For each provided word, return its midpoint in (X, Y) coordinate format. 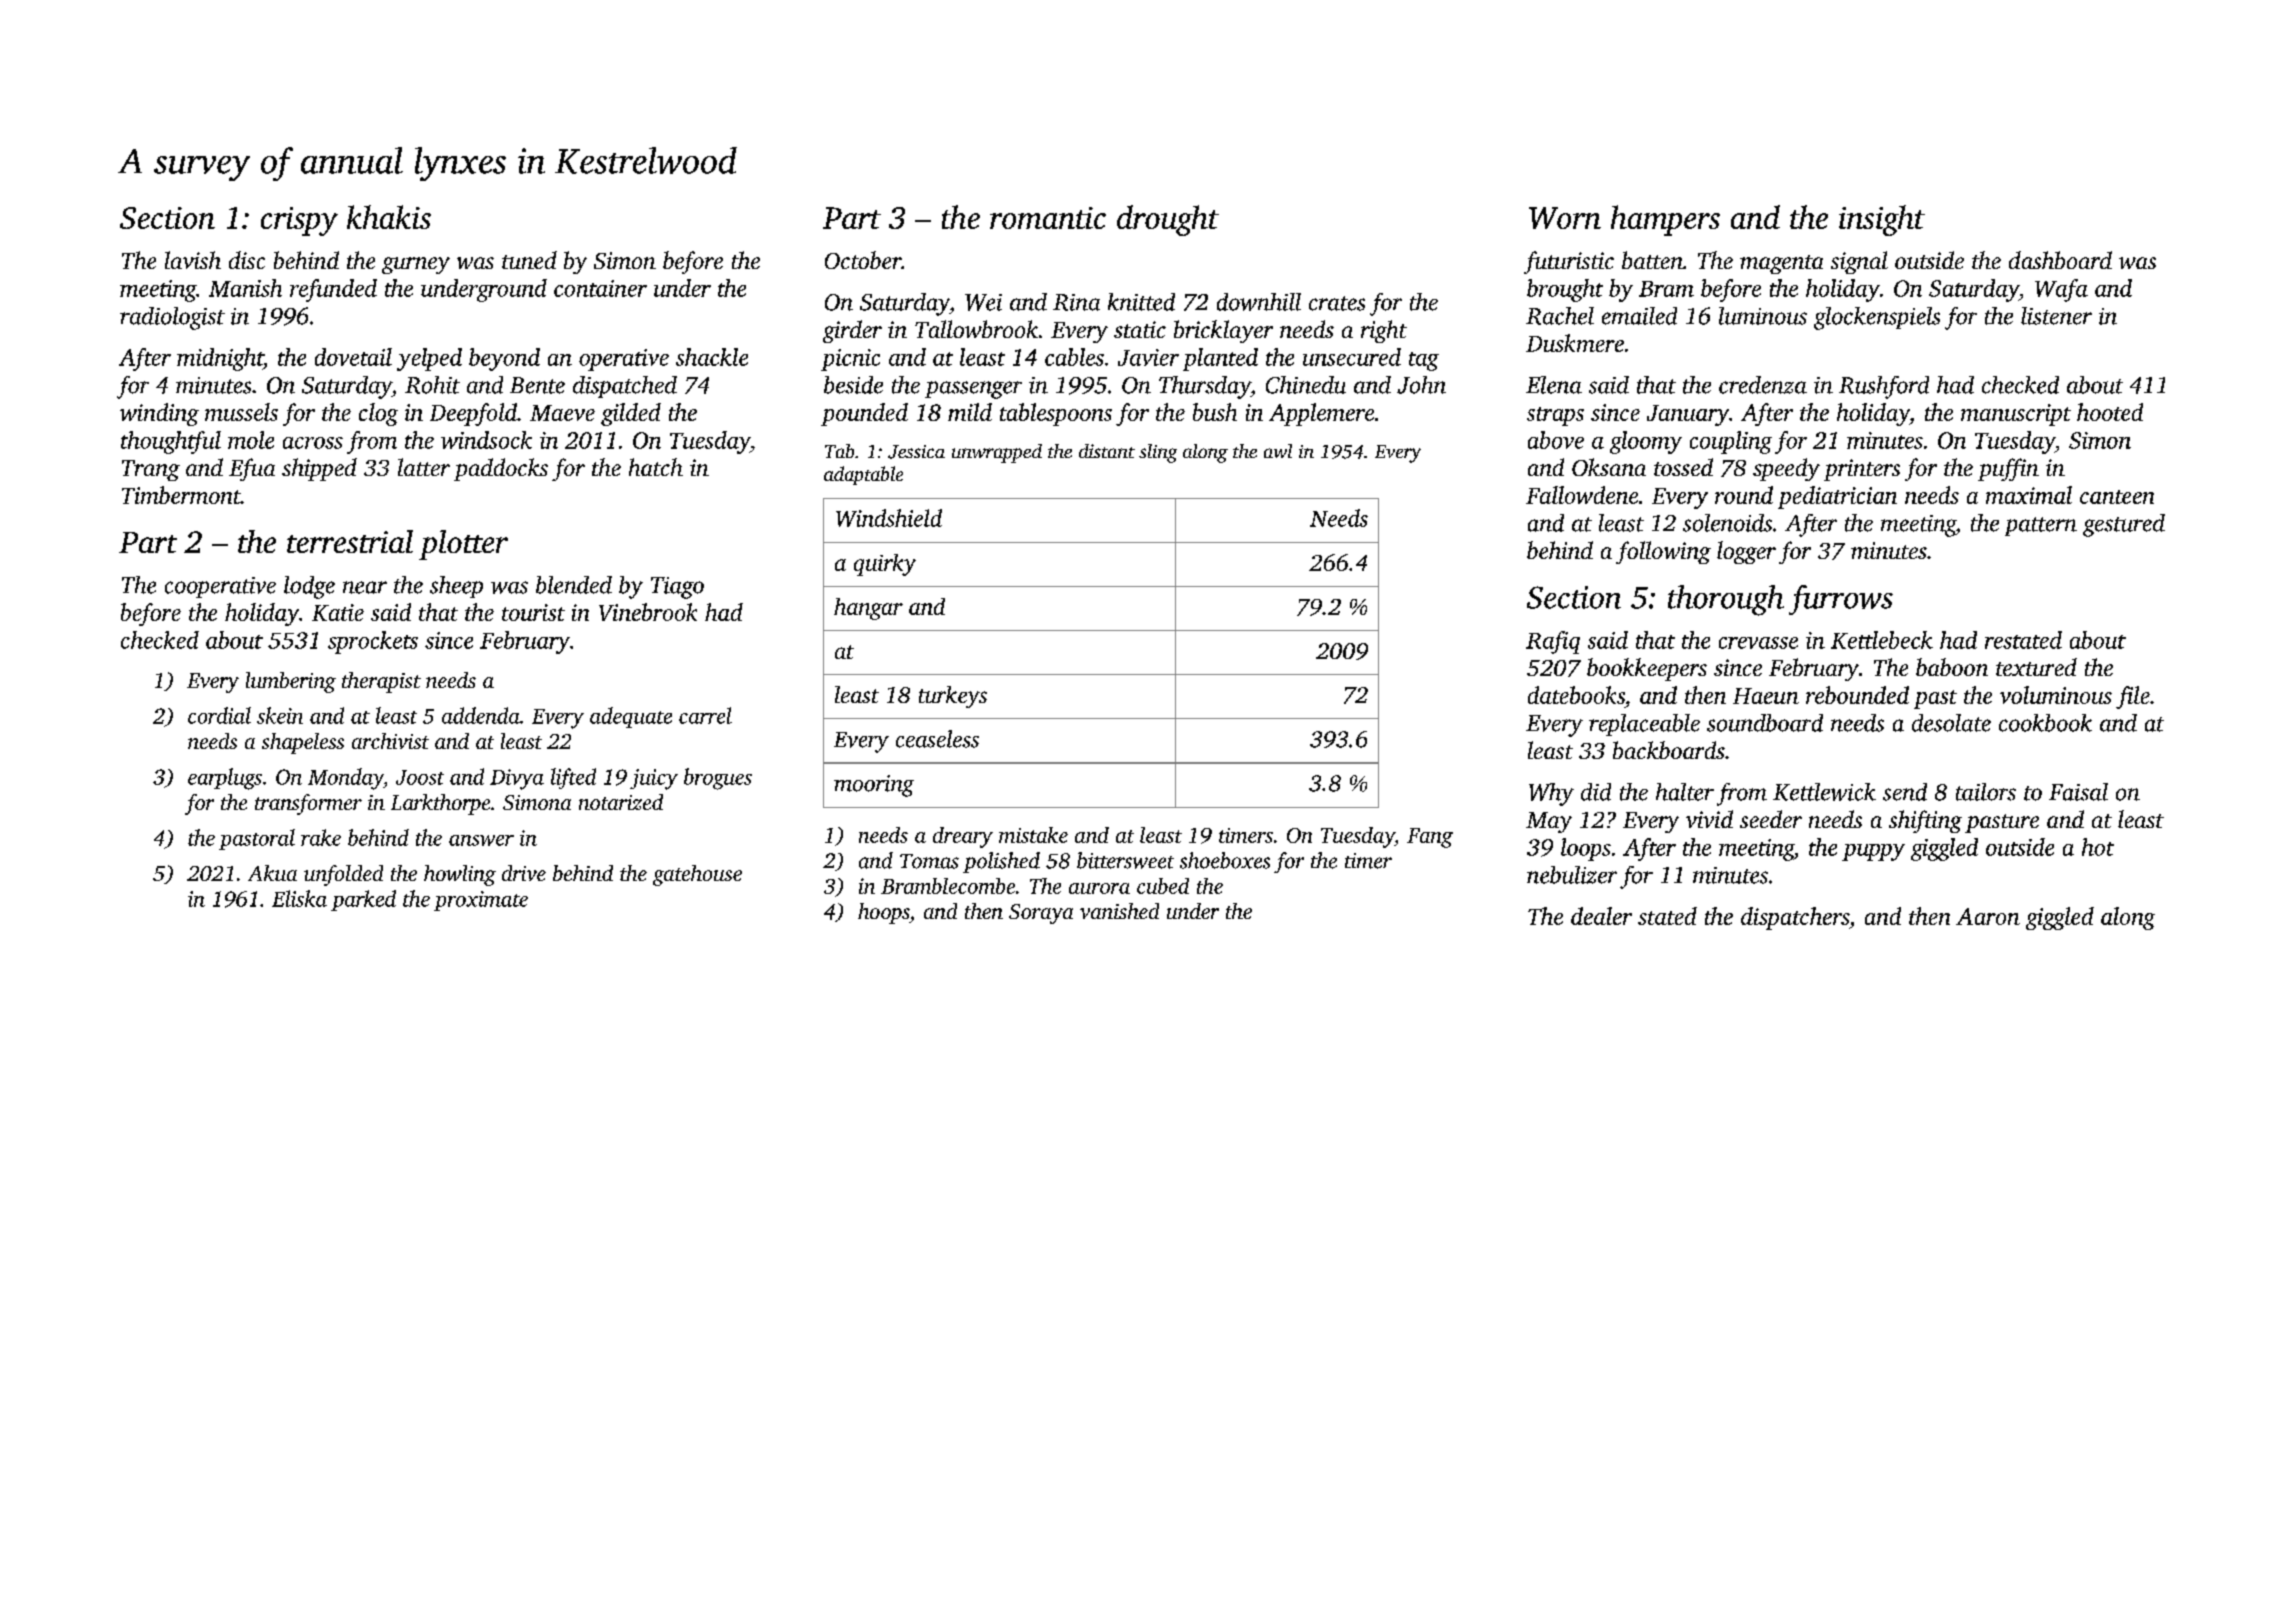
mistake (1033, 835)
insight (1882, 220)
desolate (1951, 723)
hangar (868, 609)
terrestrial (350, 541)
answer (481, 840)
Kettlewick (1824, 792)
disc (247, 260)
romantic (1048, 218)
